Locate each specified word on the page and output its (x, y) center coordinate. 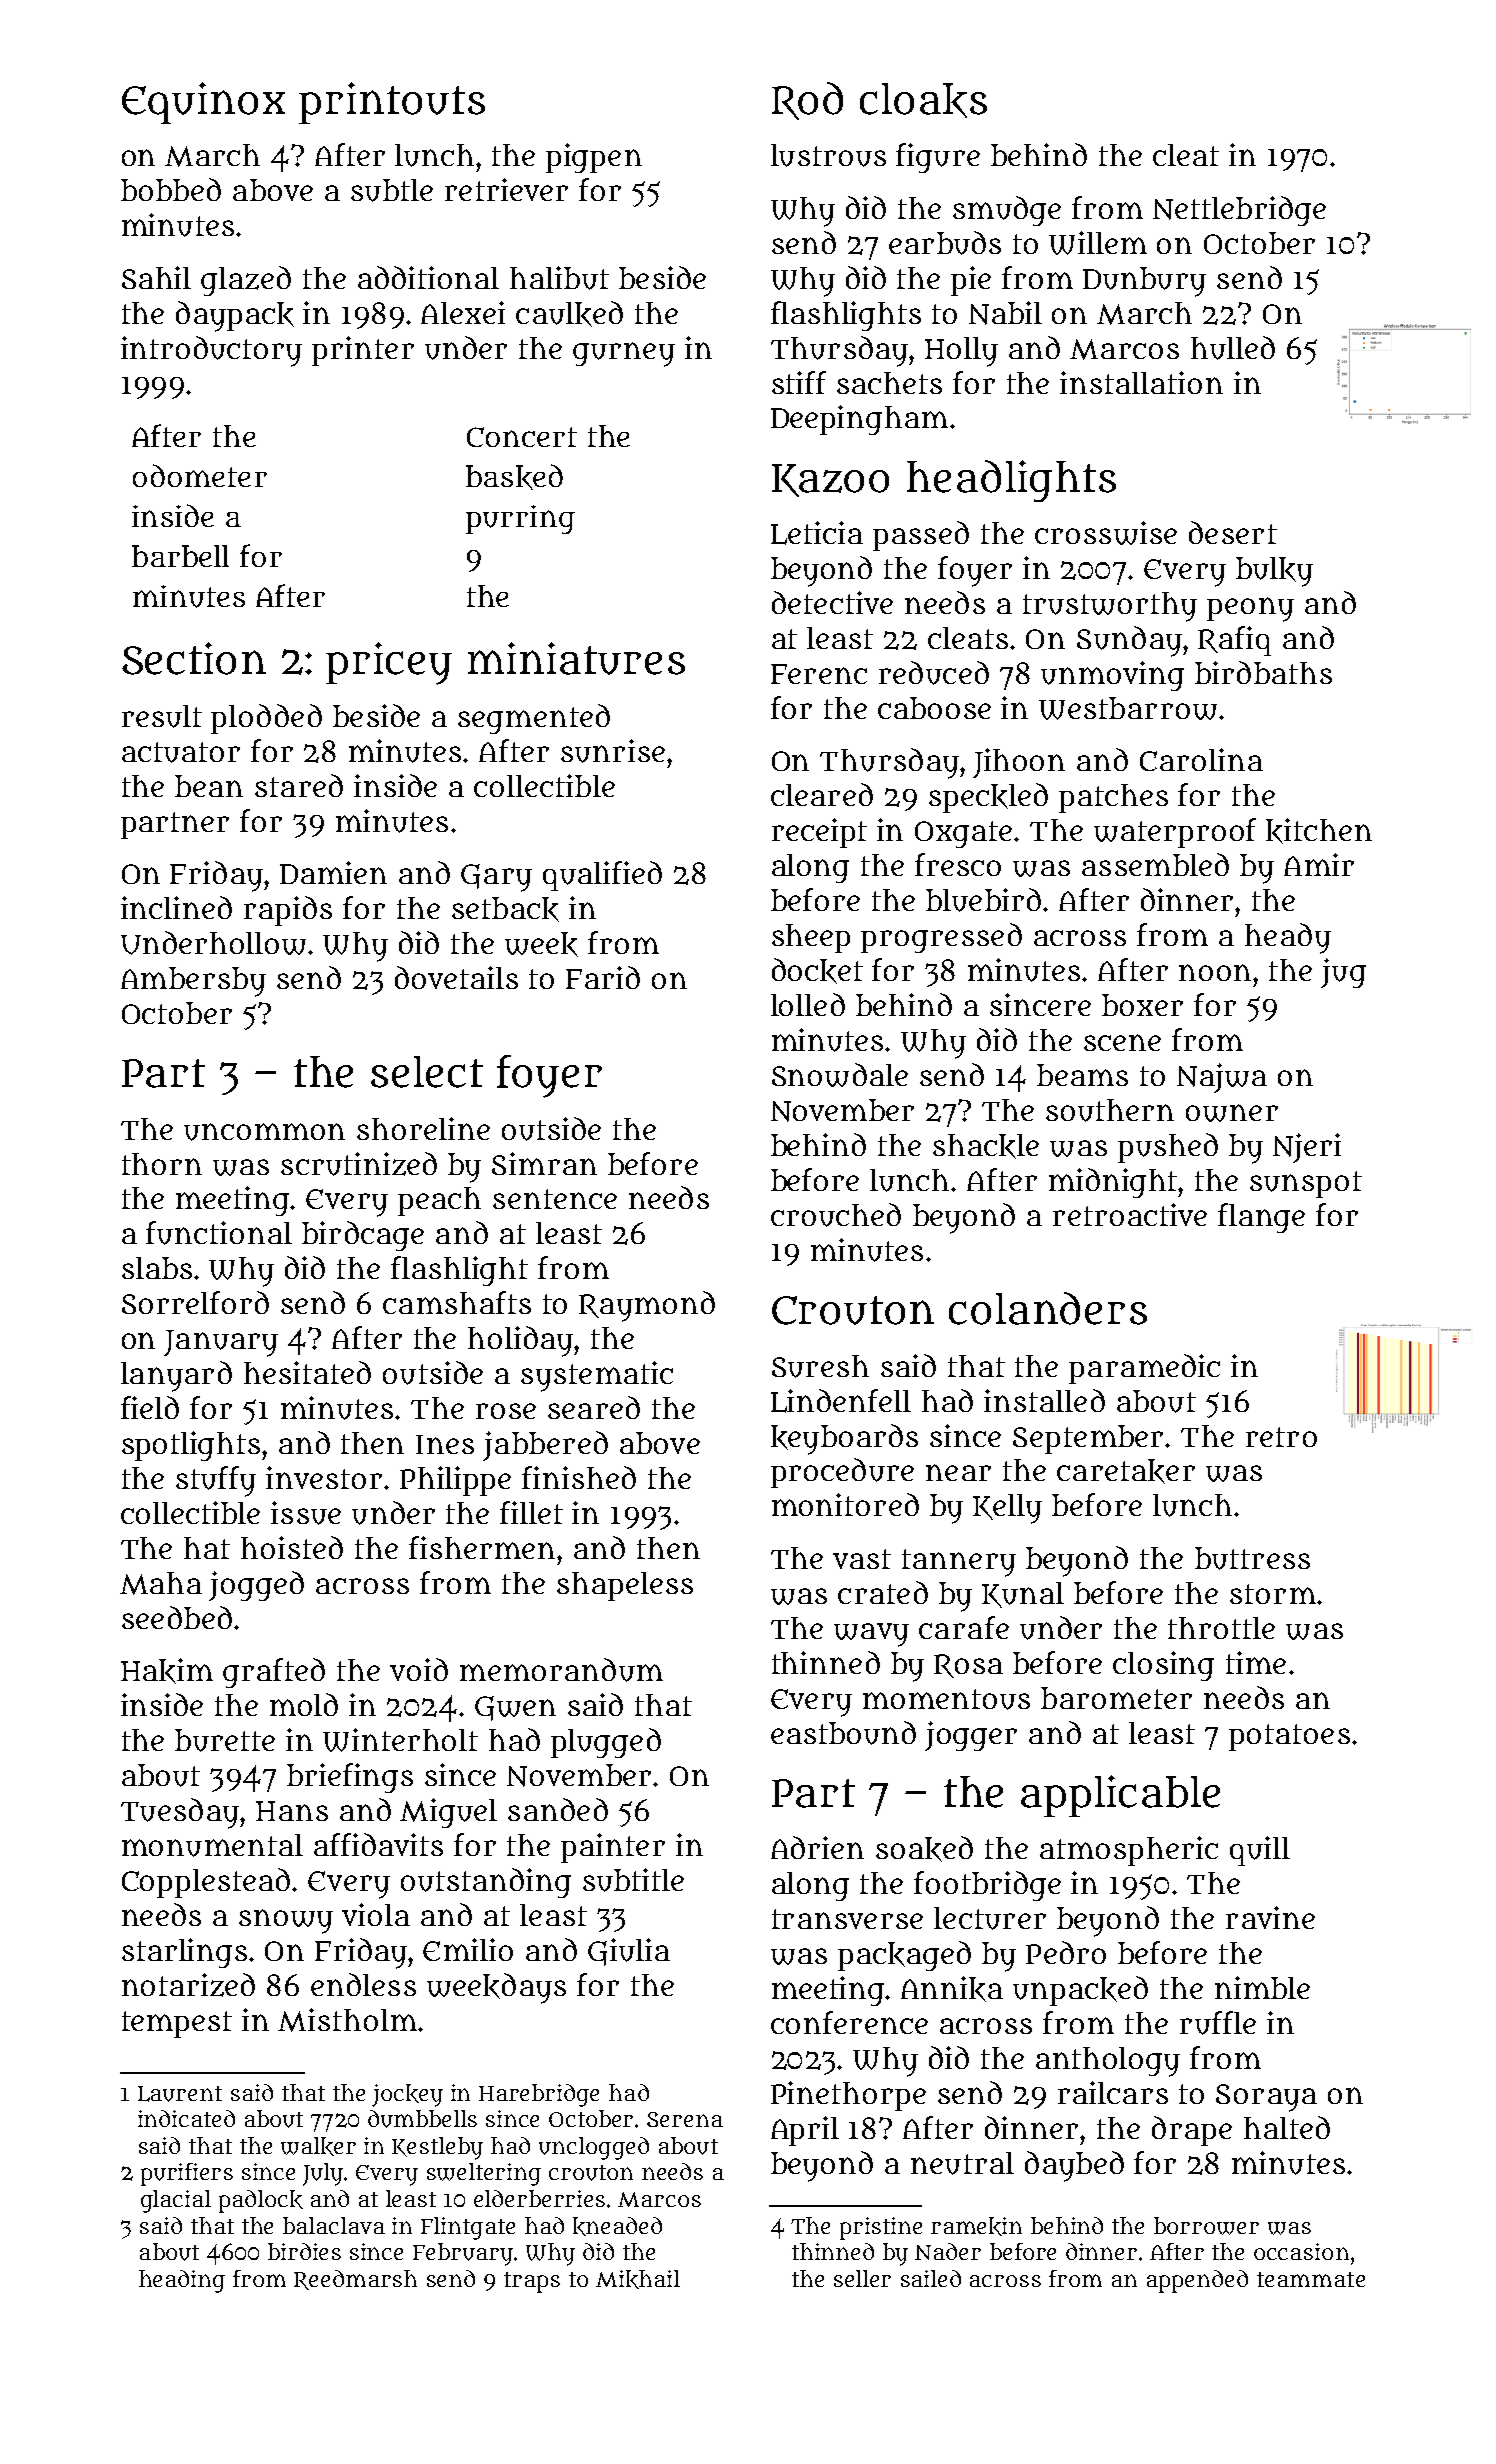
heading (182, 2281)
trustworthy (1110, 607)
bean (209, 786)
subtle (392, 190)
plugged (606, 1743)
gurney (624, 354)
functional (219, 1233)
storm (1273, 1594)
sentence (555, 1199)
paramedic (1144, 1369)
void (419, 1669)
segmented (534, 719)
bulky (1274, 572)
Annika (952, 1989)
